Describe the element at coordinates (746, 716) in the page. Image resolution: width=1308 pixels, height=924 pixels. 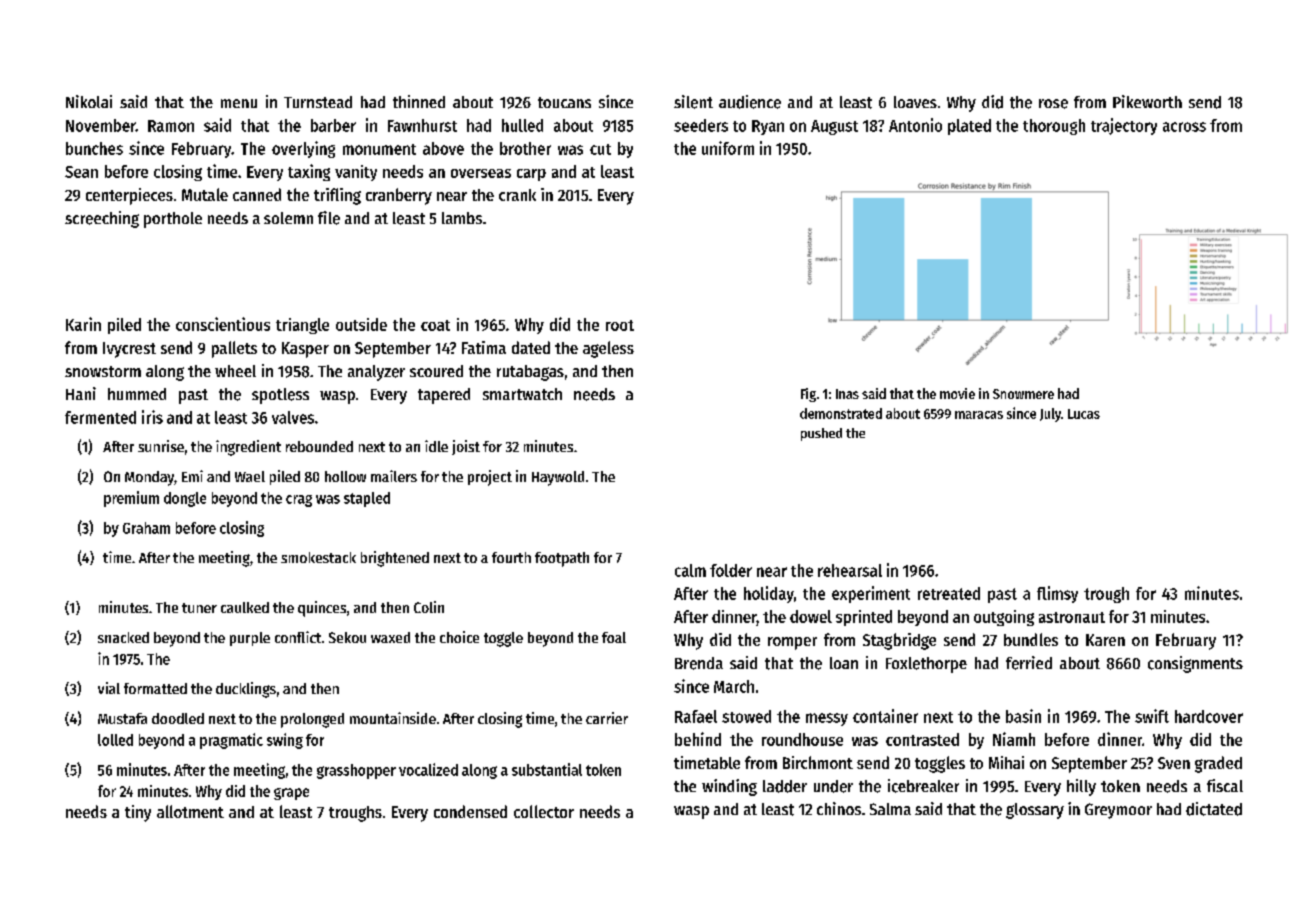
I see `stowed` at that location.
